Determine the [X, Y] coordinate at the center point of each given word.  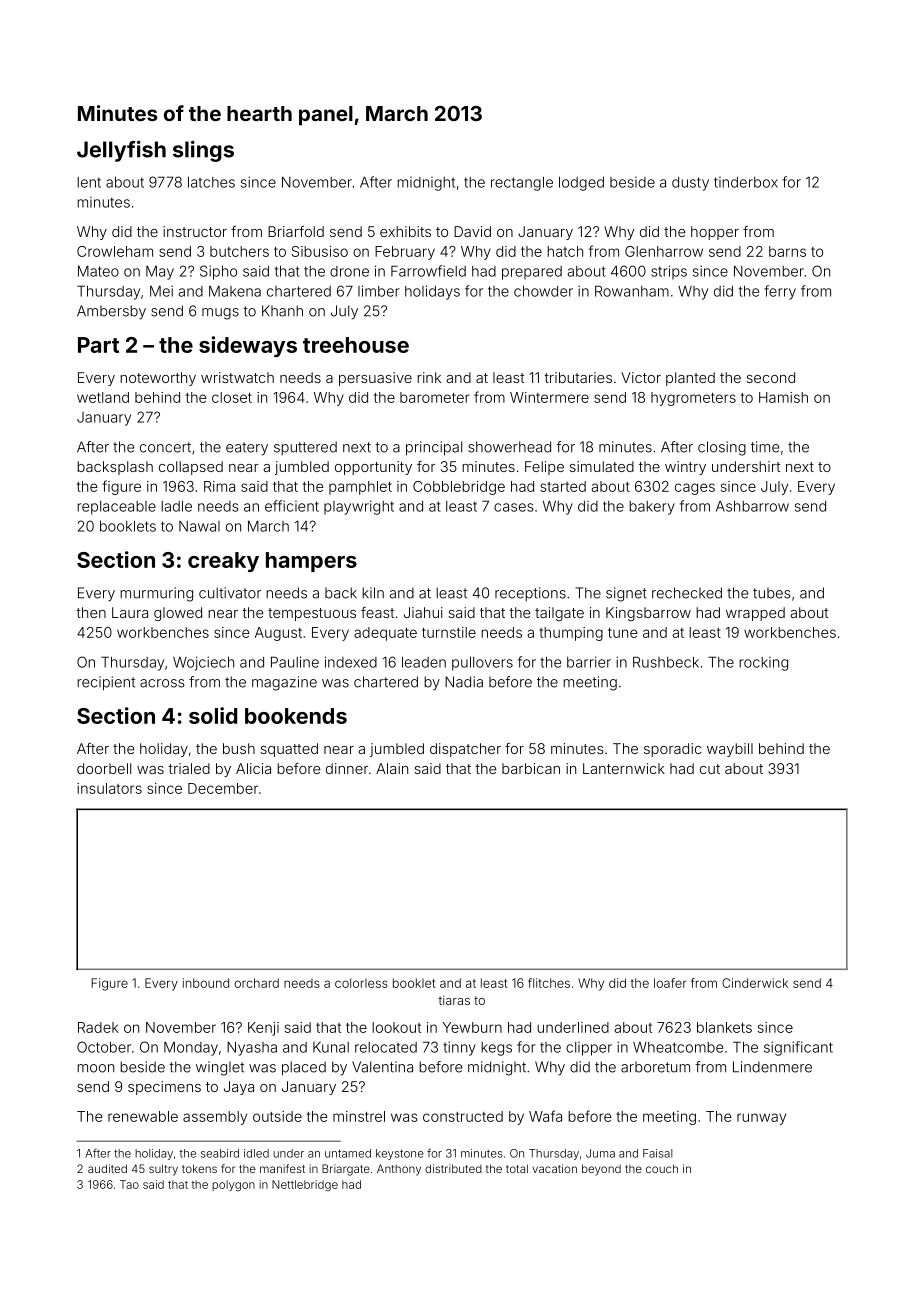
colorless [361, 983]
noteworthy [158, 379]
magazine [284, 683]
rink [429, 377]
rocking [763, 664]
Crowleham [115, 251]
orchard [256, 983]
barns [787, 251]
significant [798, 1048]
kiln [373, 592]
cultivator [230, 593]
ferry [780, 292]
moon [95, 1068]
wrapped [755, 614]
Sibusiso [320, 251]
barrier [589, 662]
